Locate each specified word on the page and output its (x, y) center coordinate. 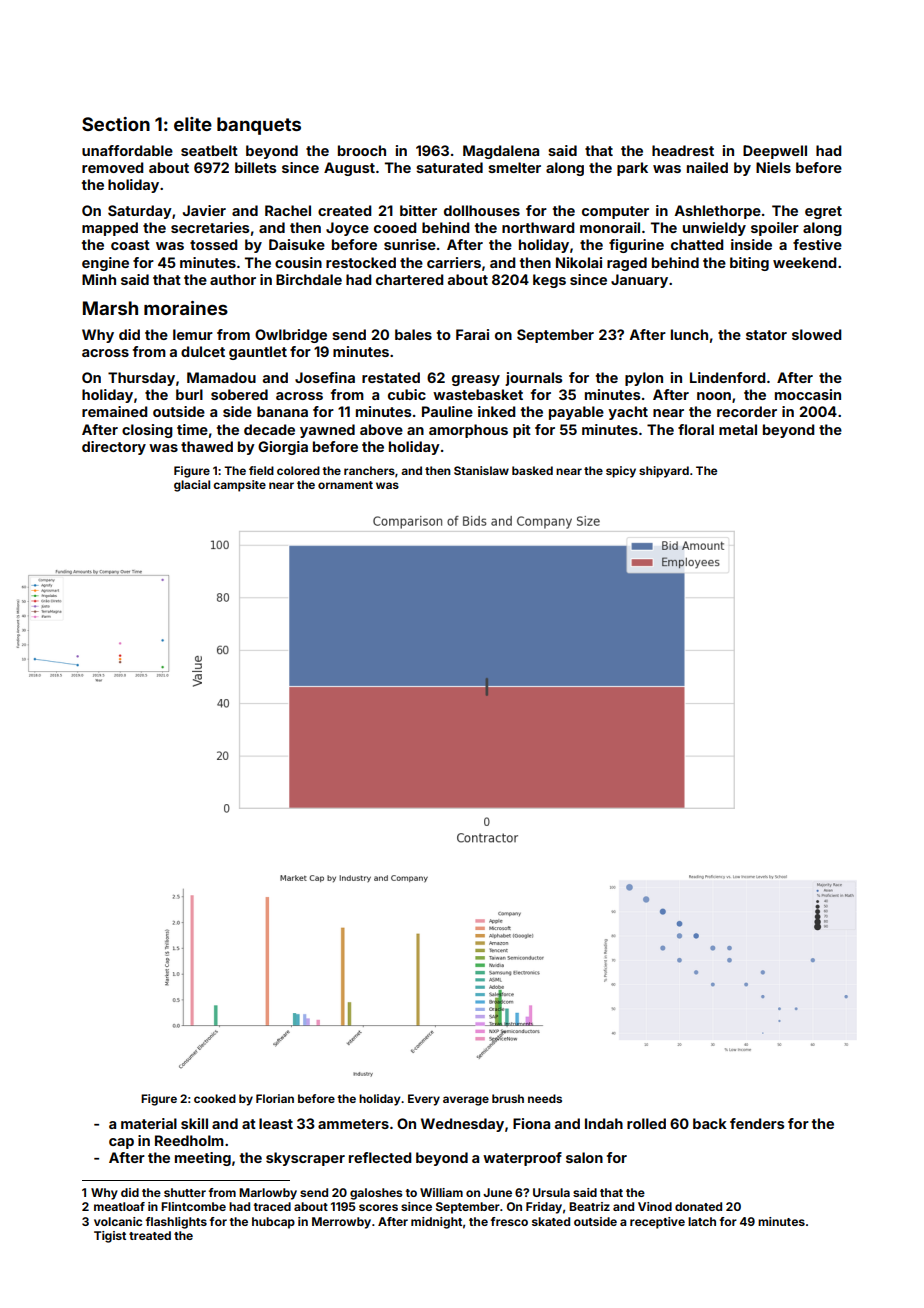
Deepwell (775, 152)
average (466, 1101)
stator (766, 335)
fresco (509, 1221)
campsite (239, 486)
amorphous (468, 431)
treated (150, 1235)
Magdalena (501, 152)
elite (193, 124)
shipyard (664, 472)
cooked (215, 1098)
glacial (192, 486)
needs (545, 1098)
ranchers (369, 470)
